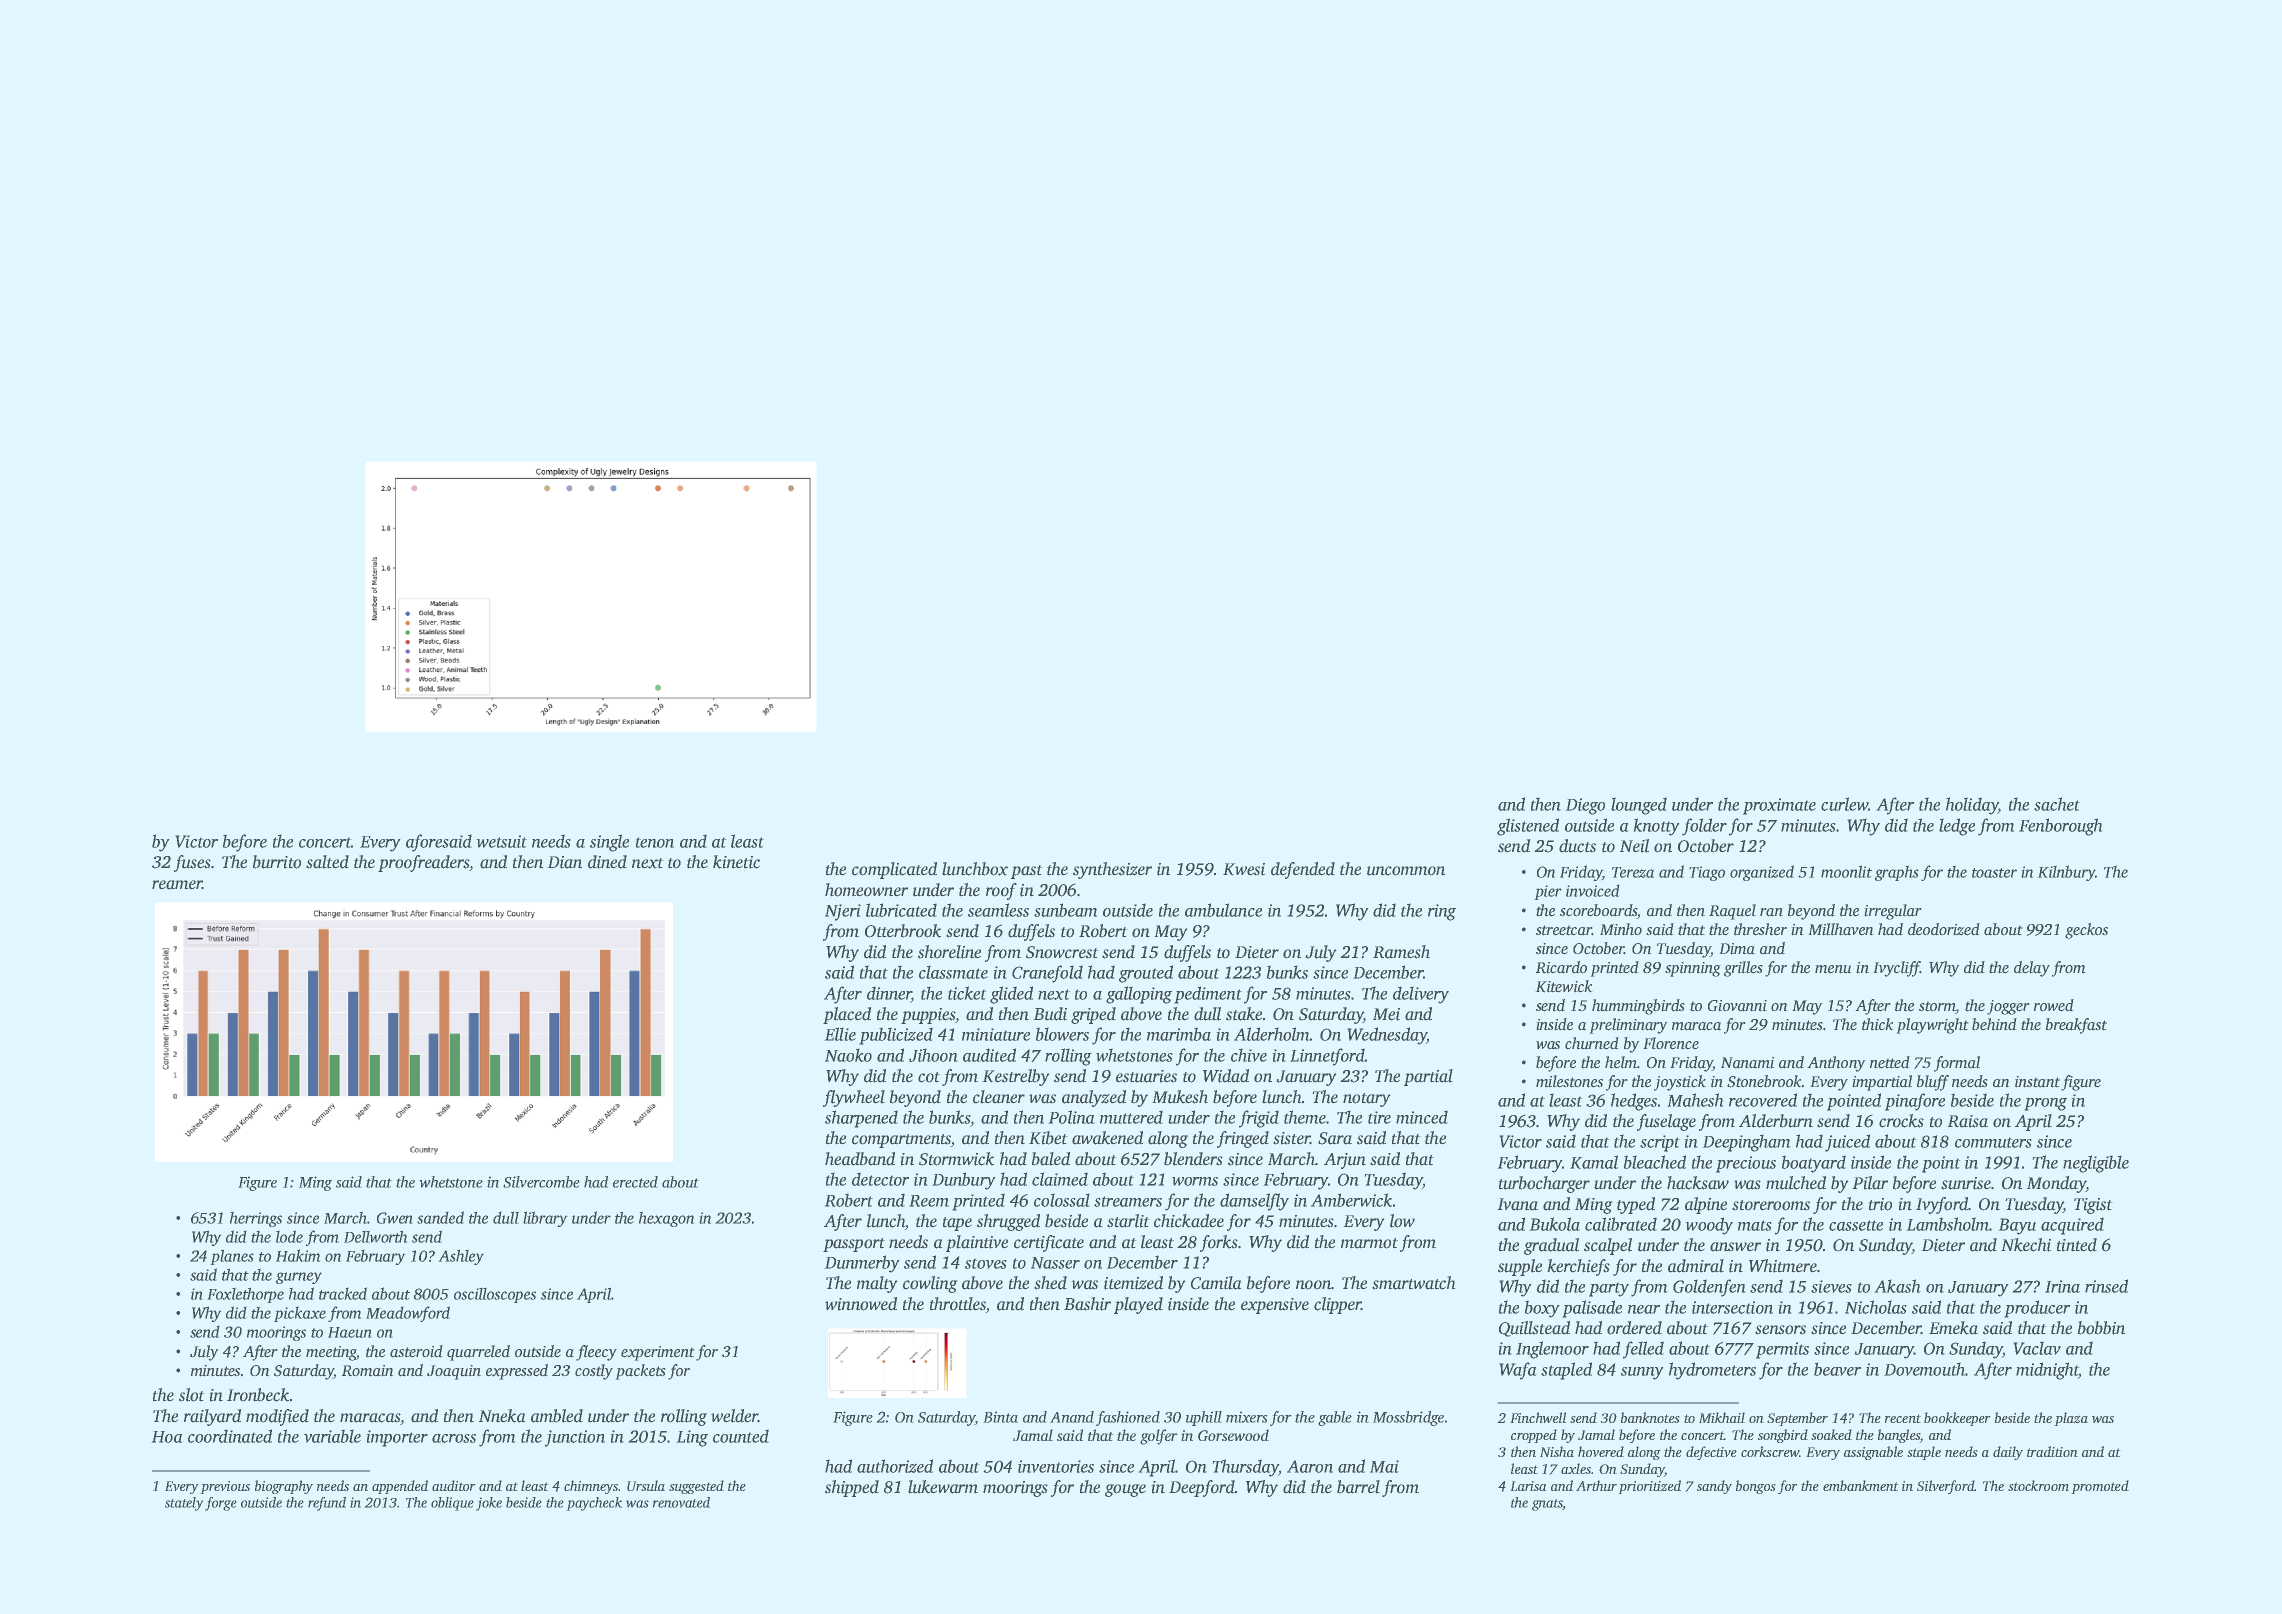 This document has height=1614, width=2282. I want to click on Anand, so click(1072, 1417).
